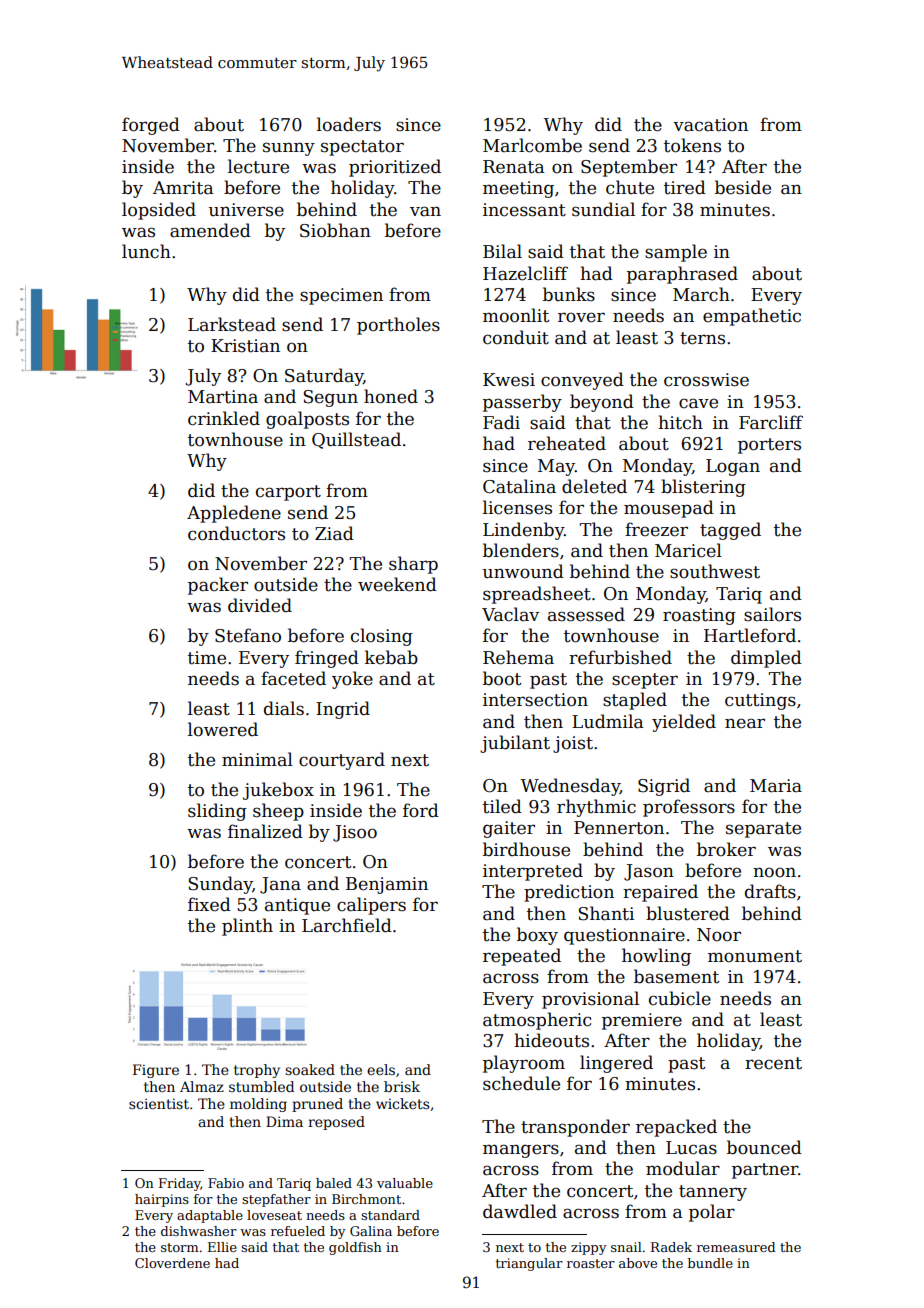 This screenshot has width=924, height=1308. I want to click on prioritized, so click(395, 168).
